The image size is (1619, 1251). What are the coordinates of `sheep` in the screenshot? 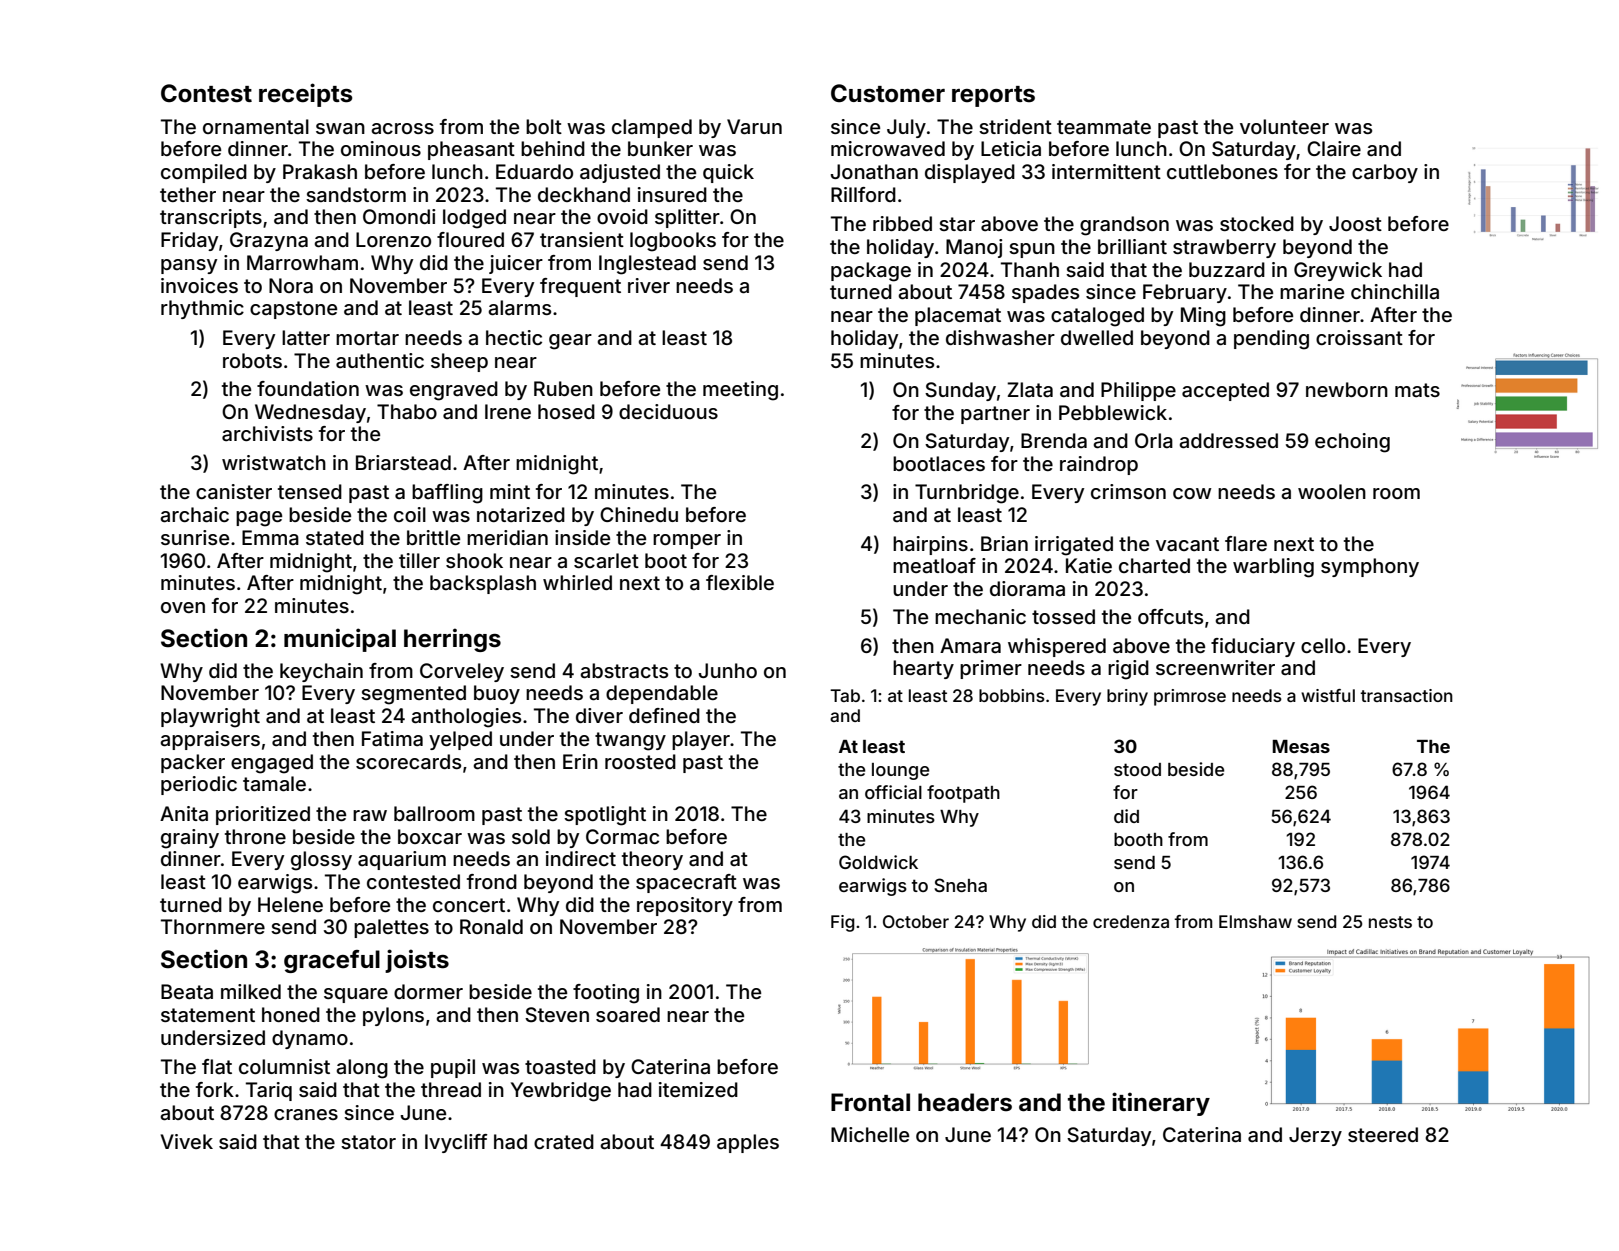 It's located at (459, 362).
